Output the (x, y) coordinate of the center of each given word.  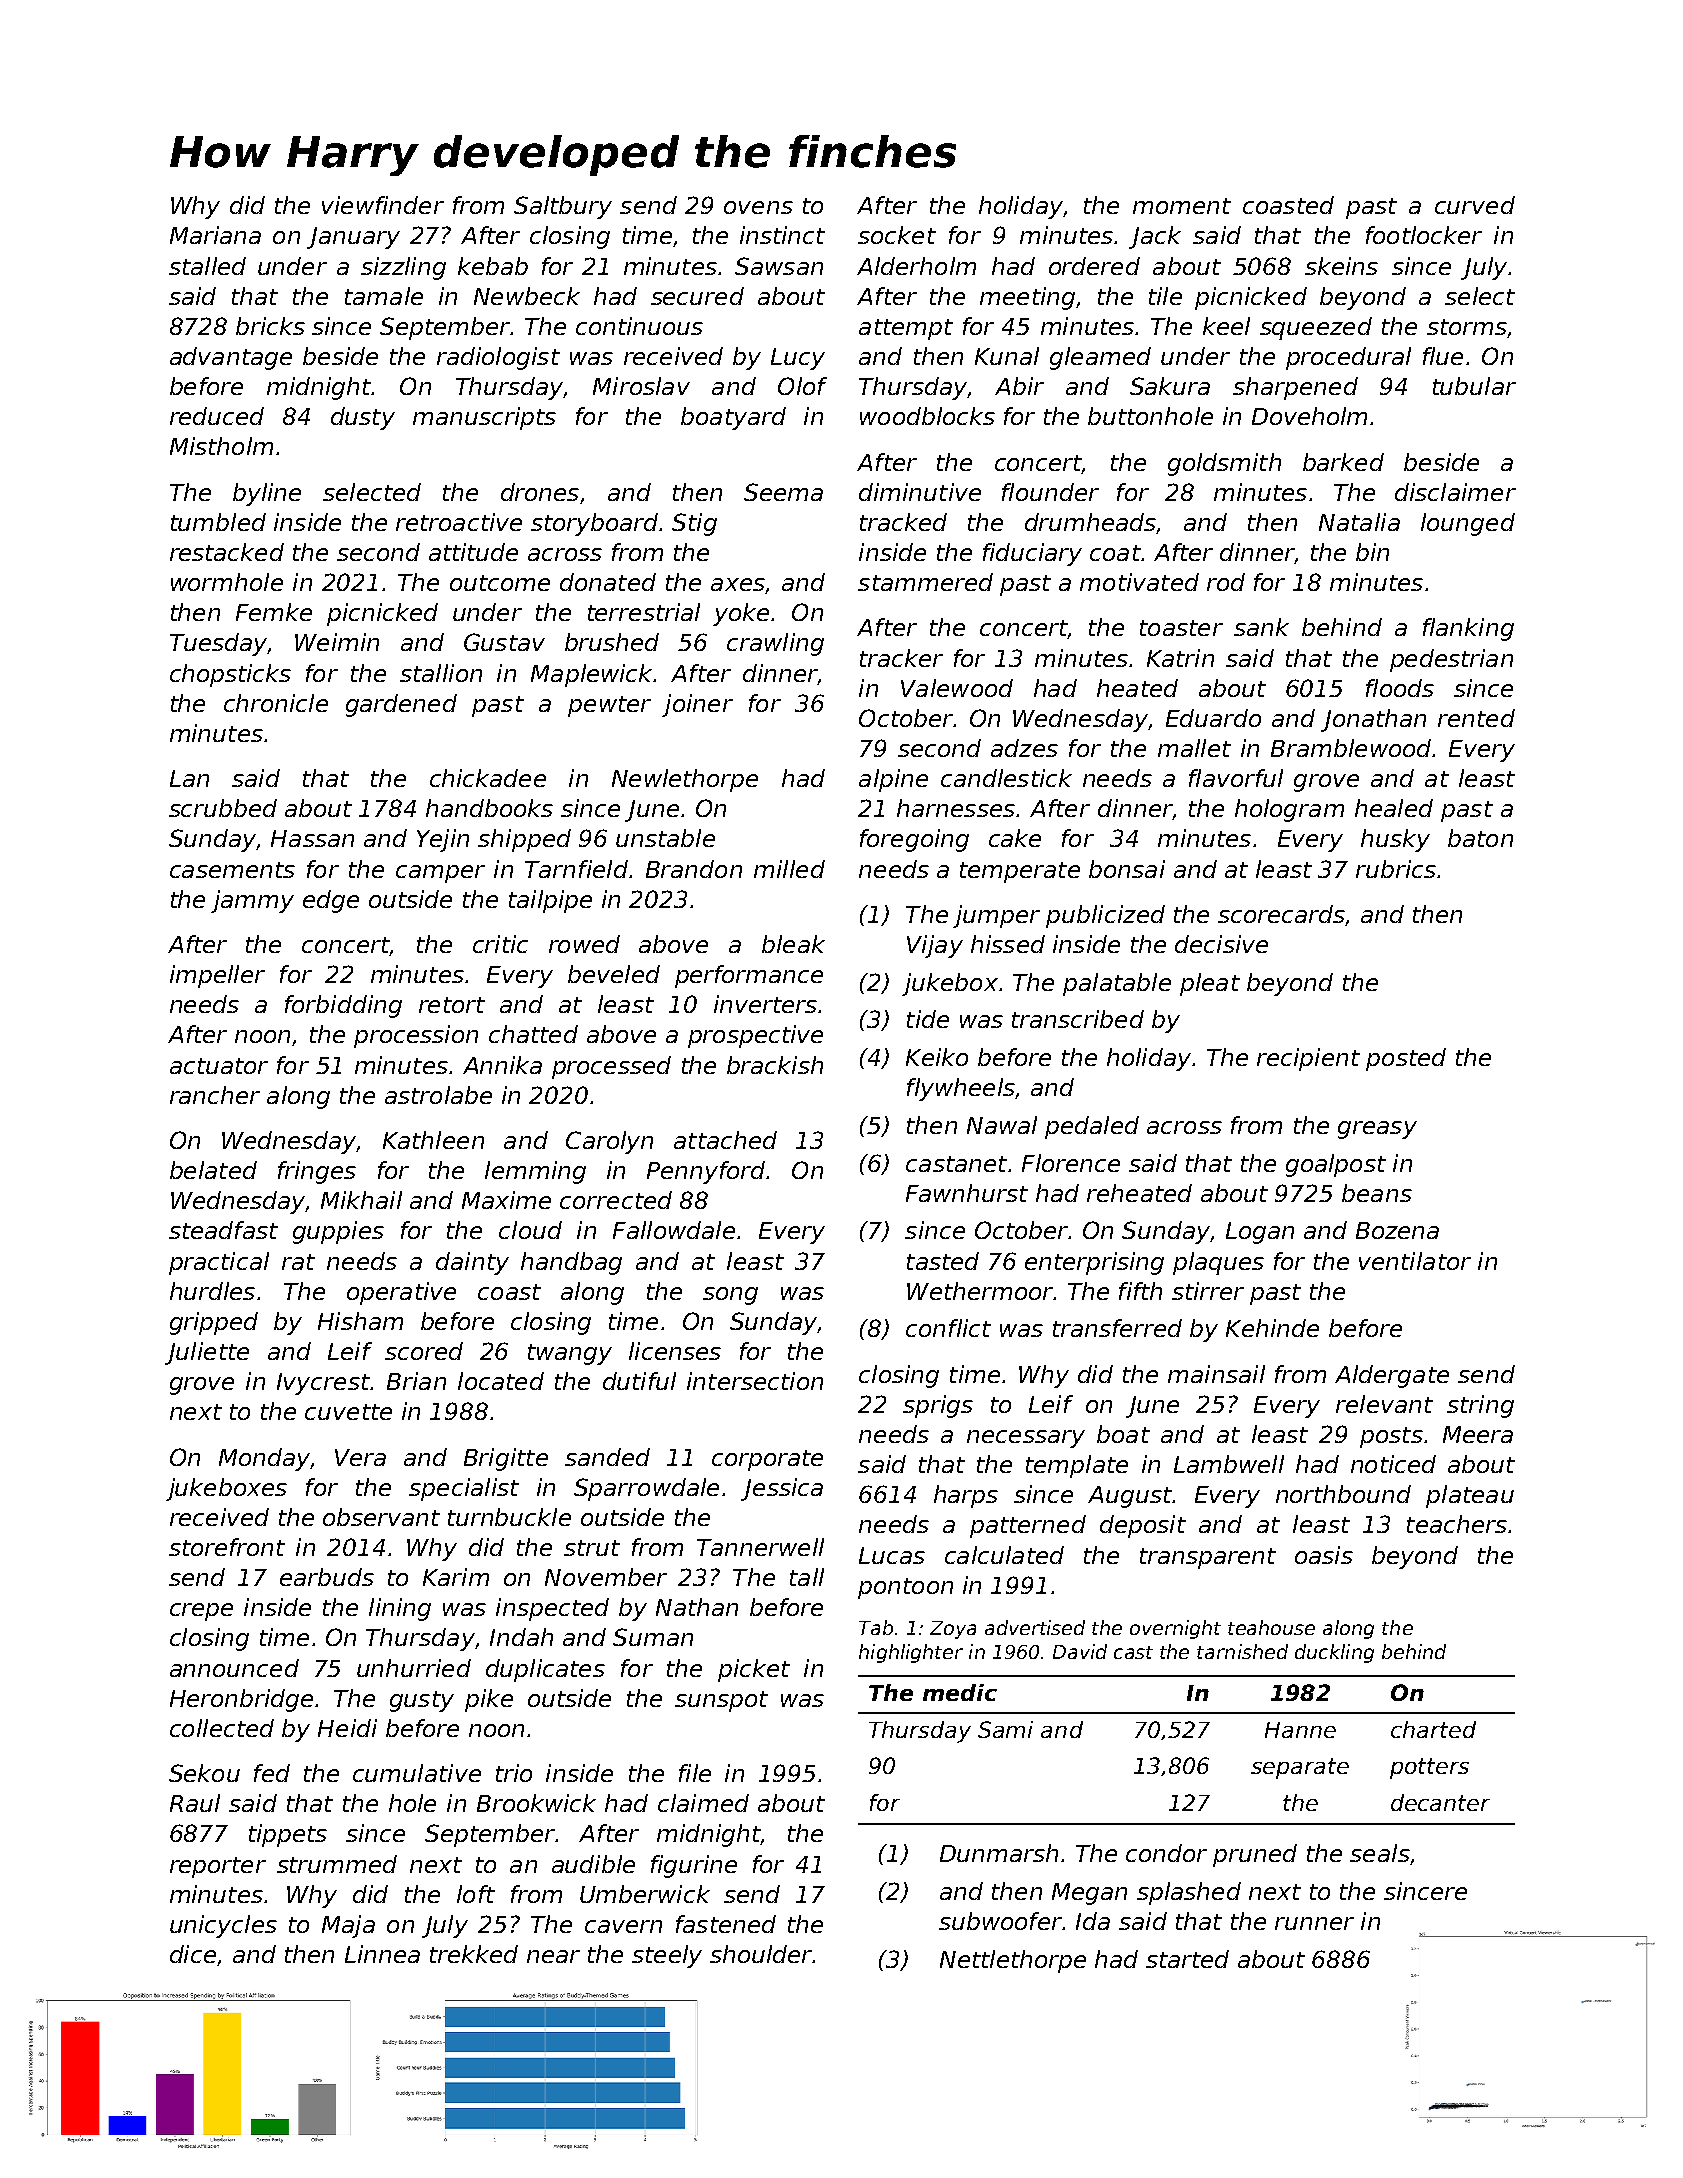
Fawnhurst (967, 1193)
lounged (1468, 524)
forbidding (343, 1006)
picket (754, 1670)
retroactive (459, 522)
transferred (1117, 1328)
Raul (195, 1803)
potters (1429, 1768)
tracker (901, 658)
